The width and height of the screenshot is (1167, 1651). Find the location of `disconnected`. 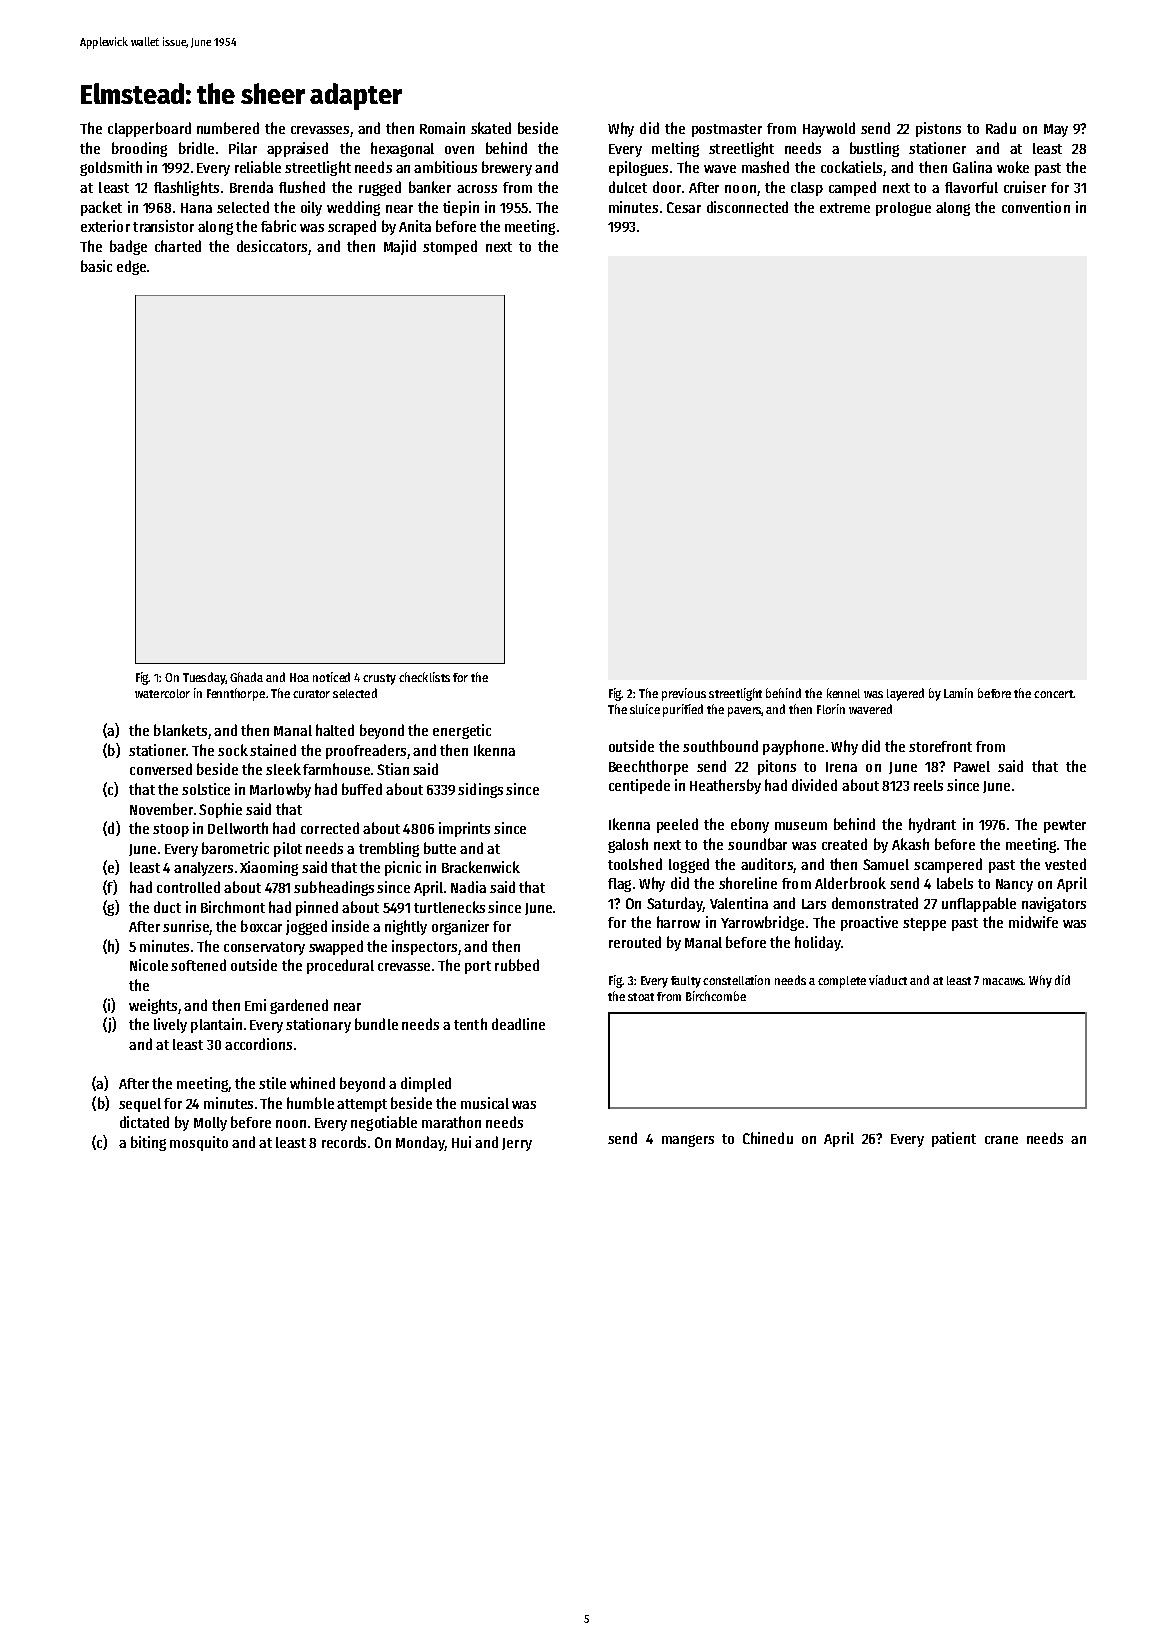

disconnected is located at coordinates (747, 207).
